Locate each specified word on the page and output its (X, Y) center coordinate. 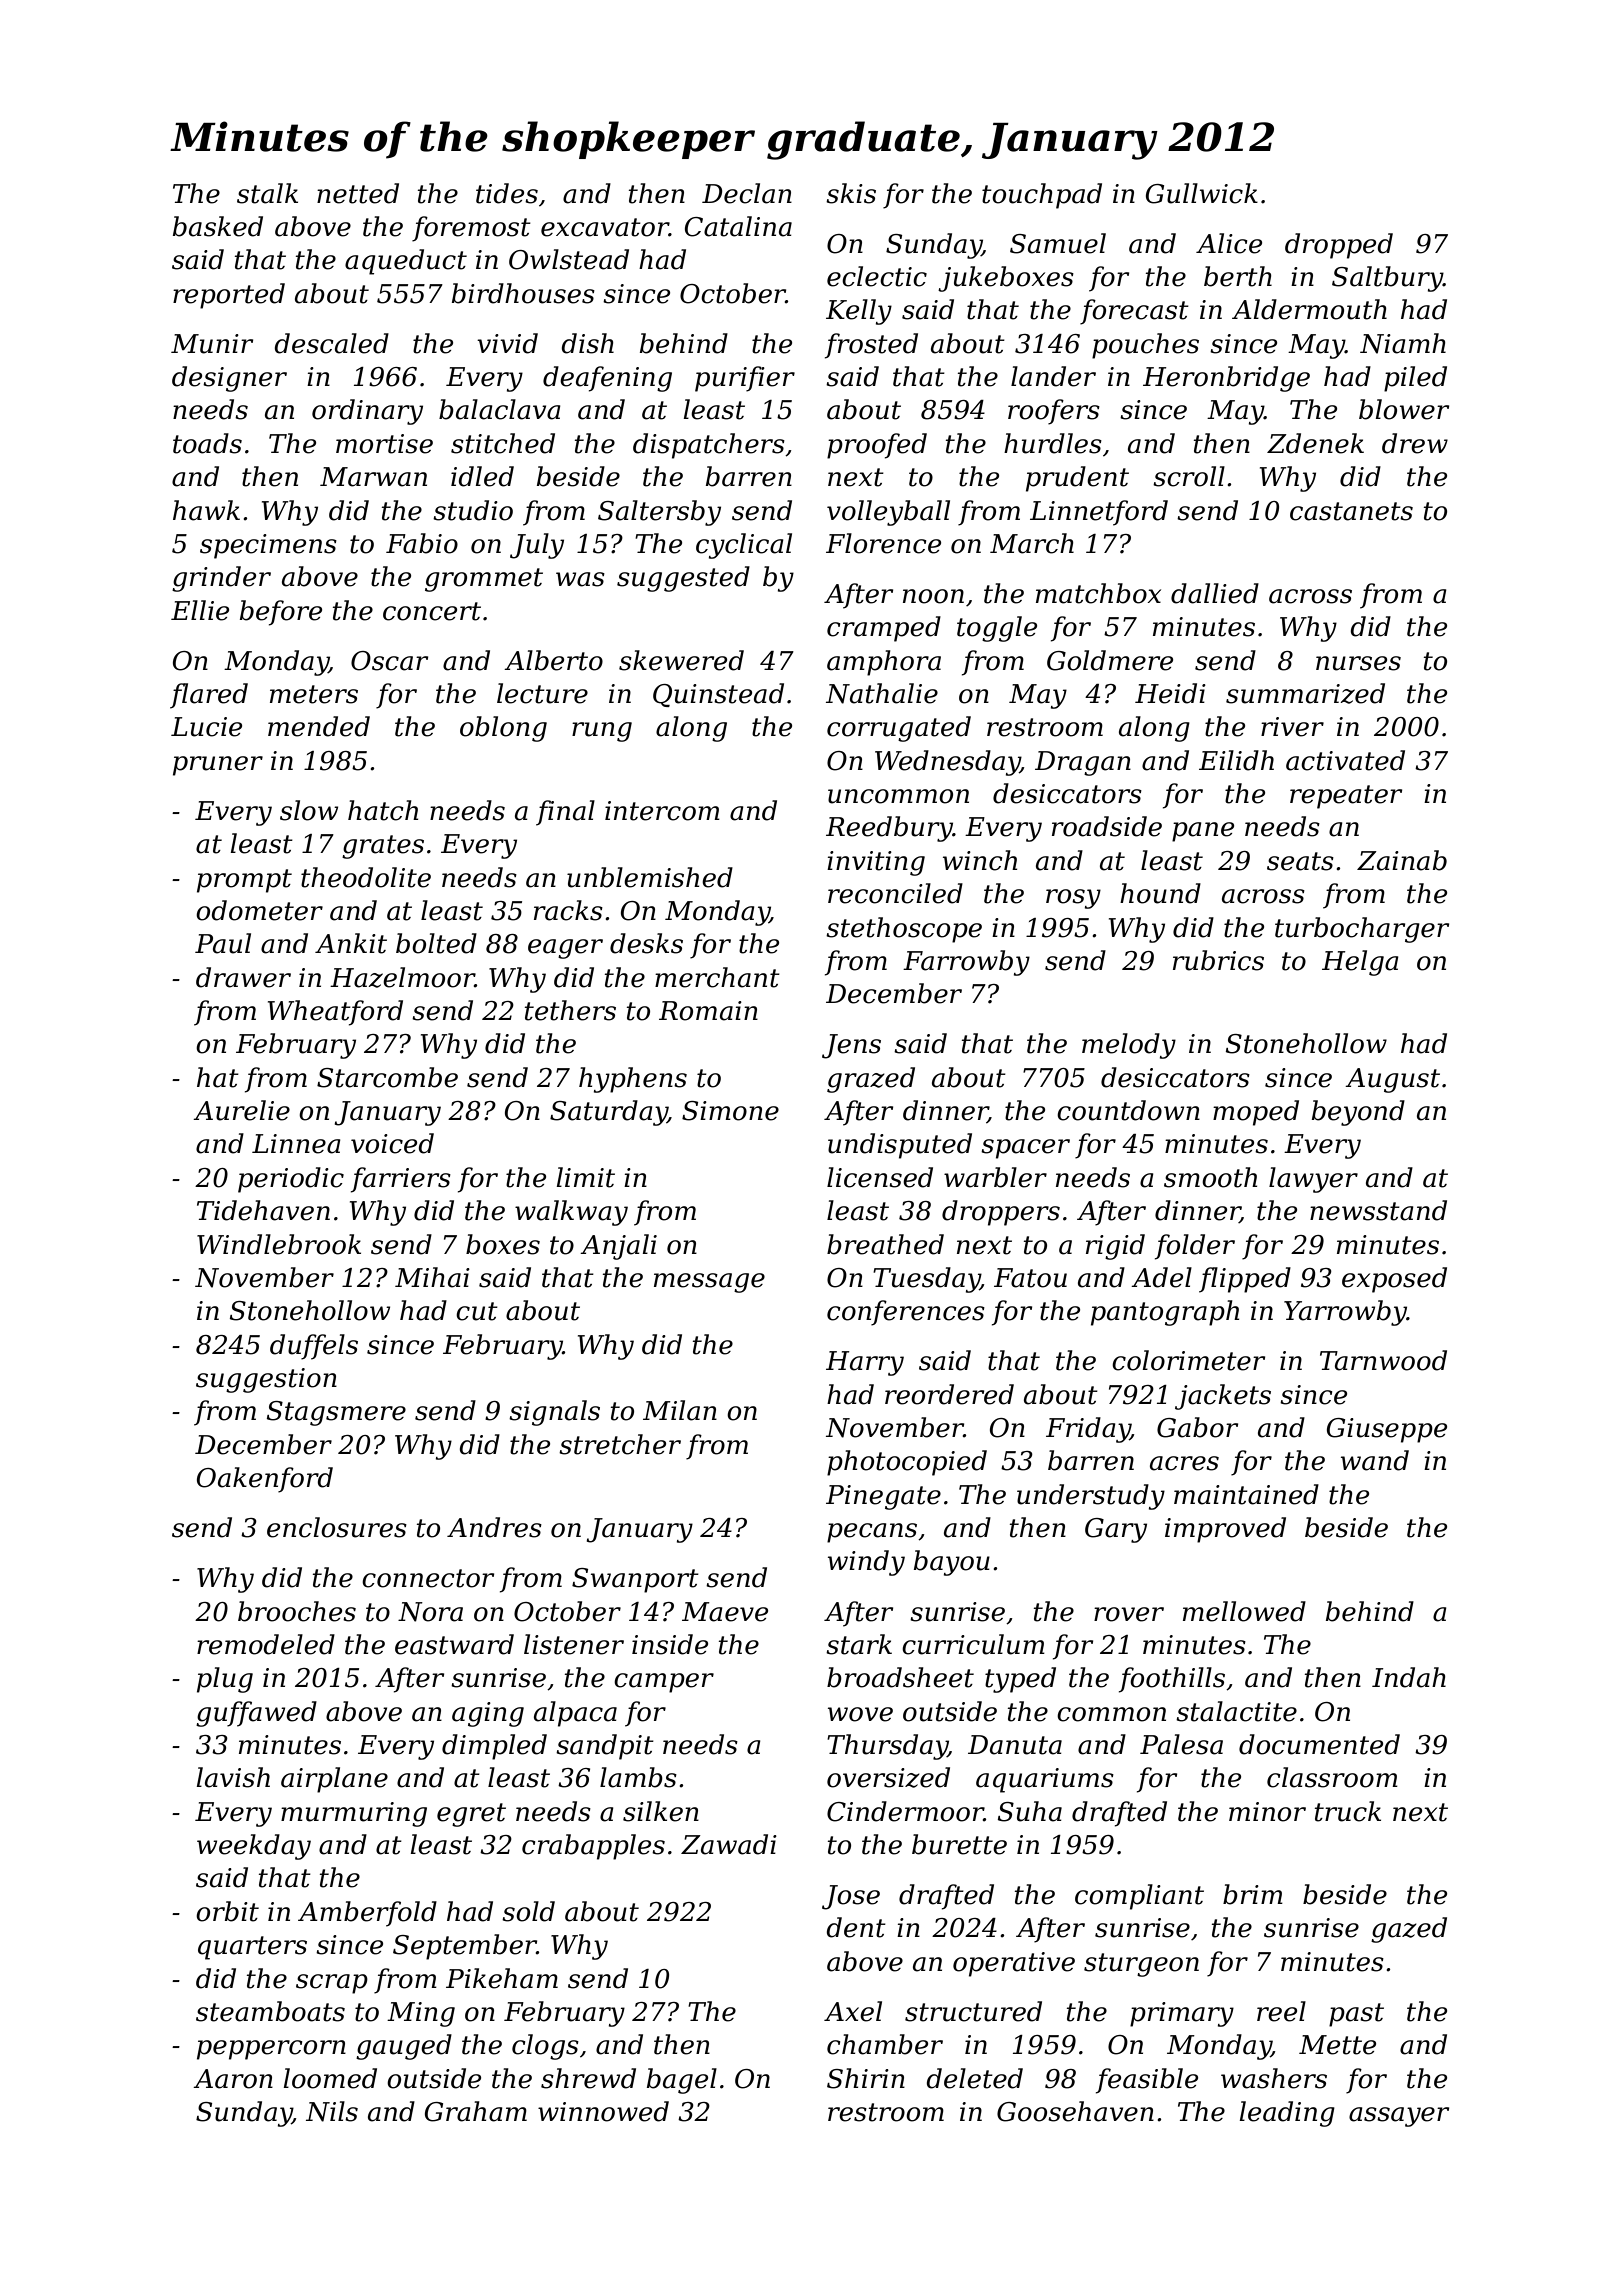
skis (851, 193)
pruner (218, 766)
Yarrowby (1345, 1313)
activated (1345, 760)
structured (973, 2011)
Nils (332, 2111)
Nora (430, 1612)
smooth (1210, 1177)
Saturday (609, 1113)
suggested (683, 579)
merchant (717, 977)
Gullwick (1202, 193)
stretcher (620, 1444)
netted (358, 193)
